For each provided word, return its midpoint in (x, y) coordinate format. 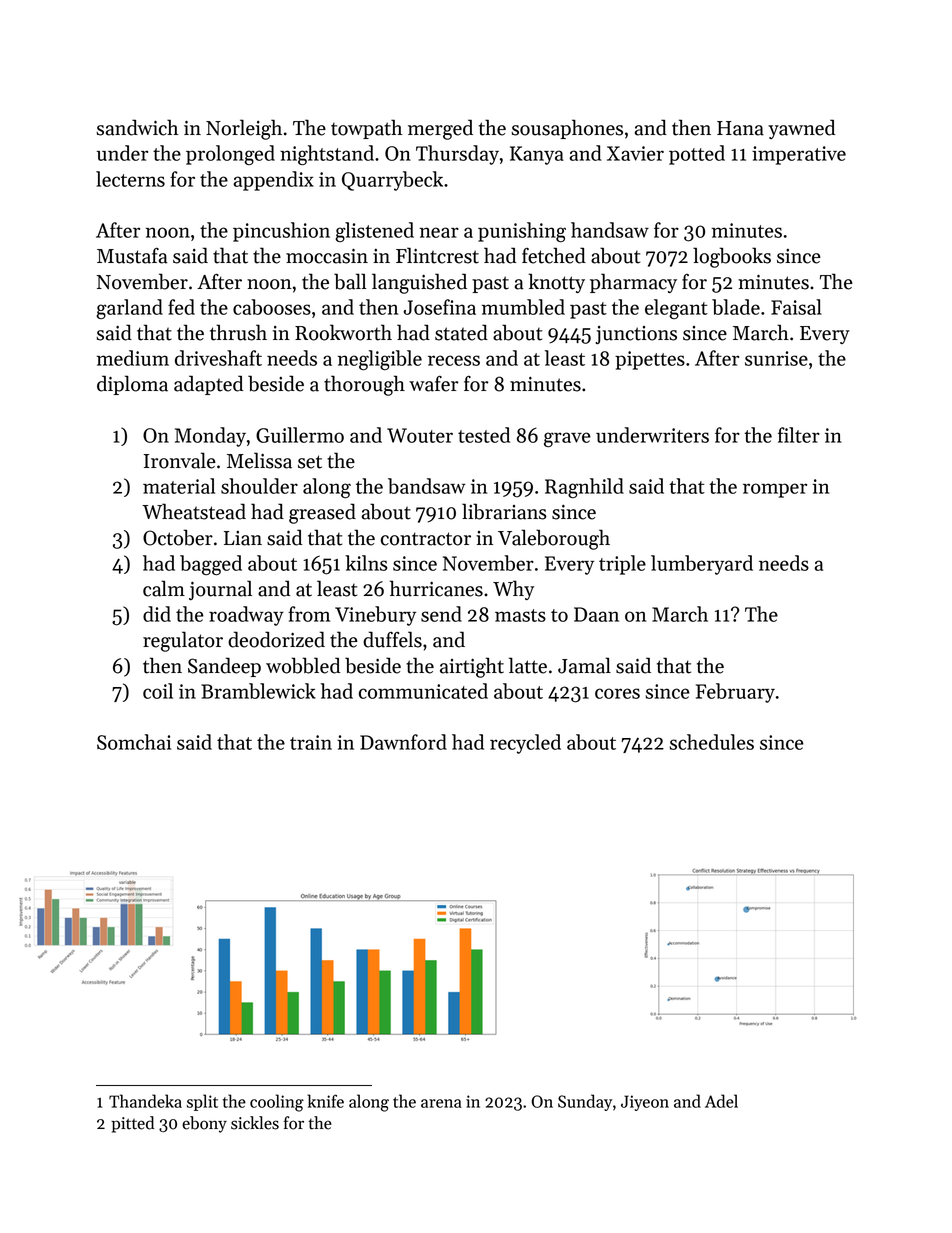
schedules (712, 742)
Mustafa (132, 256)
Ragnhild (584, 488)
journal (220, 590)
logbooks (732, 257)
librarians (504, 511)
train (311, 742)
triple (622, 565)
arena (441, 1103)
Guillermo (300, 435)
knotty (556, 283)
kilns (366, 563)
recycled (525, 744)
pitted (132, 1124)
